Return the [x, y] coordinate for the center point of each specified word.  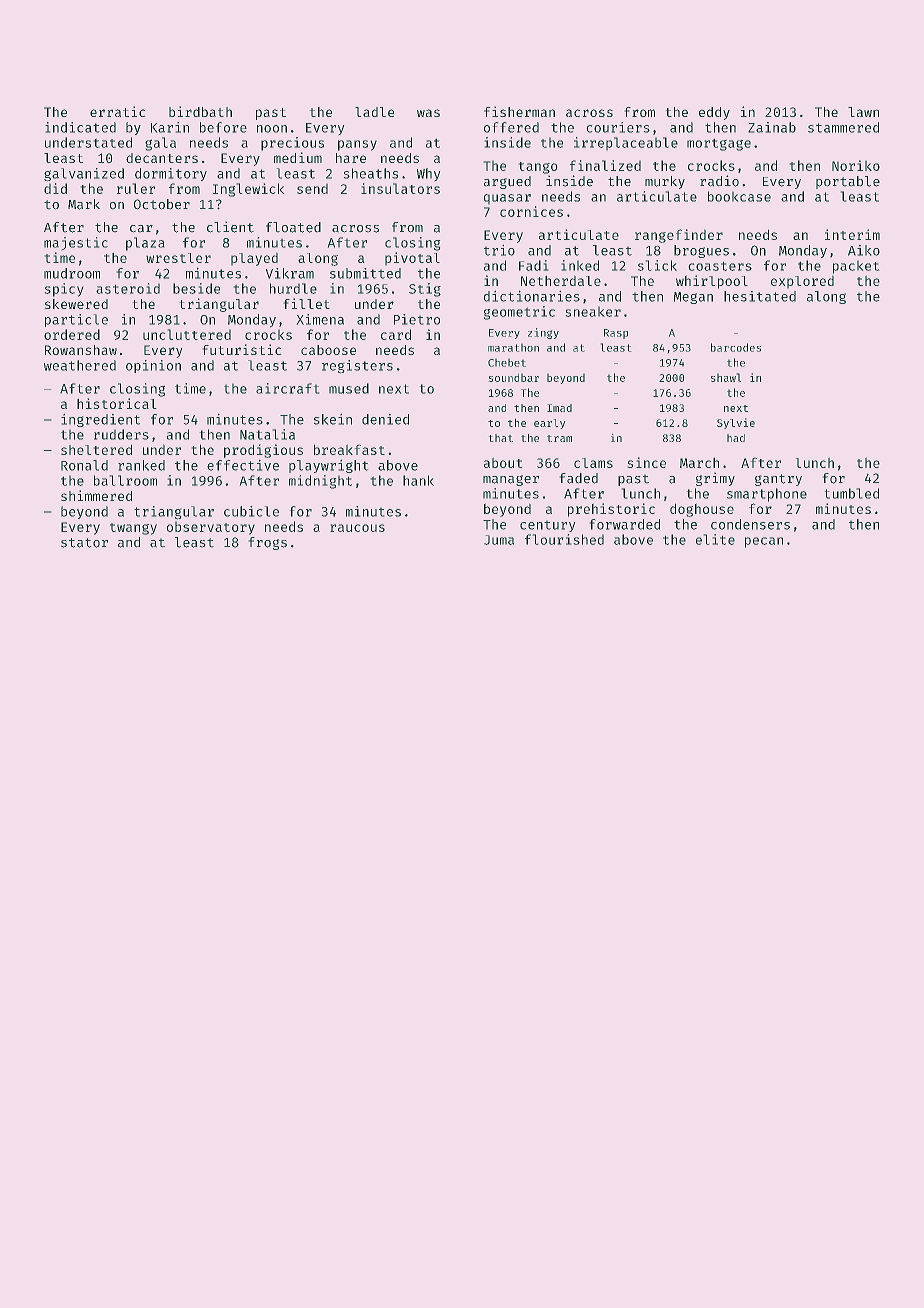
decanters [162, 158]
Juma [499, 540]
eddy [714, 113]
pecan [764, 542]
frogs [268, 543]
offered [511, 127]
